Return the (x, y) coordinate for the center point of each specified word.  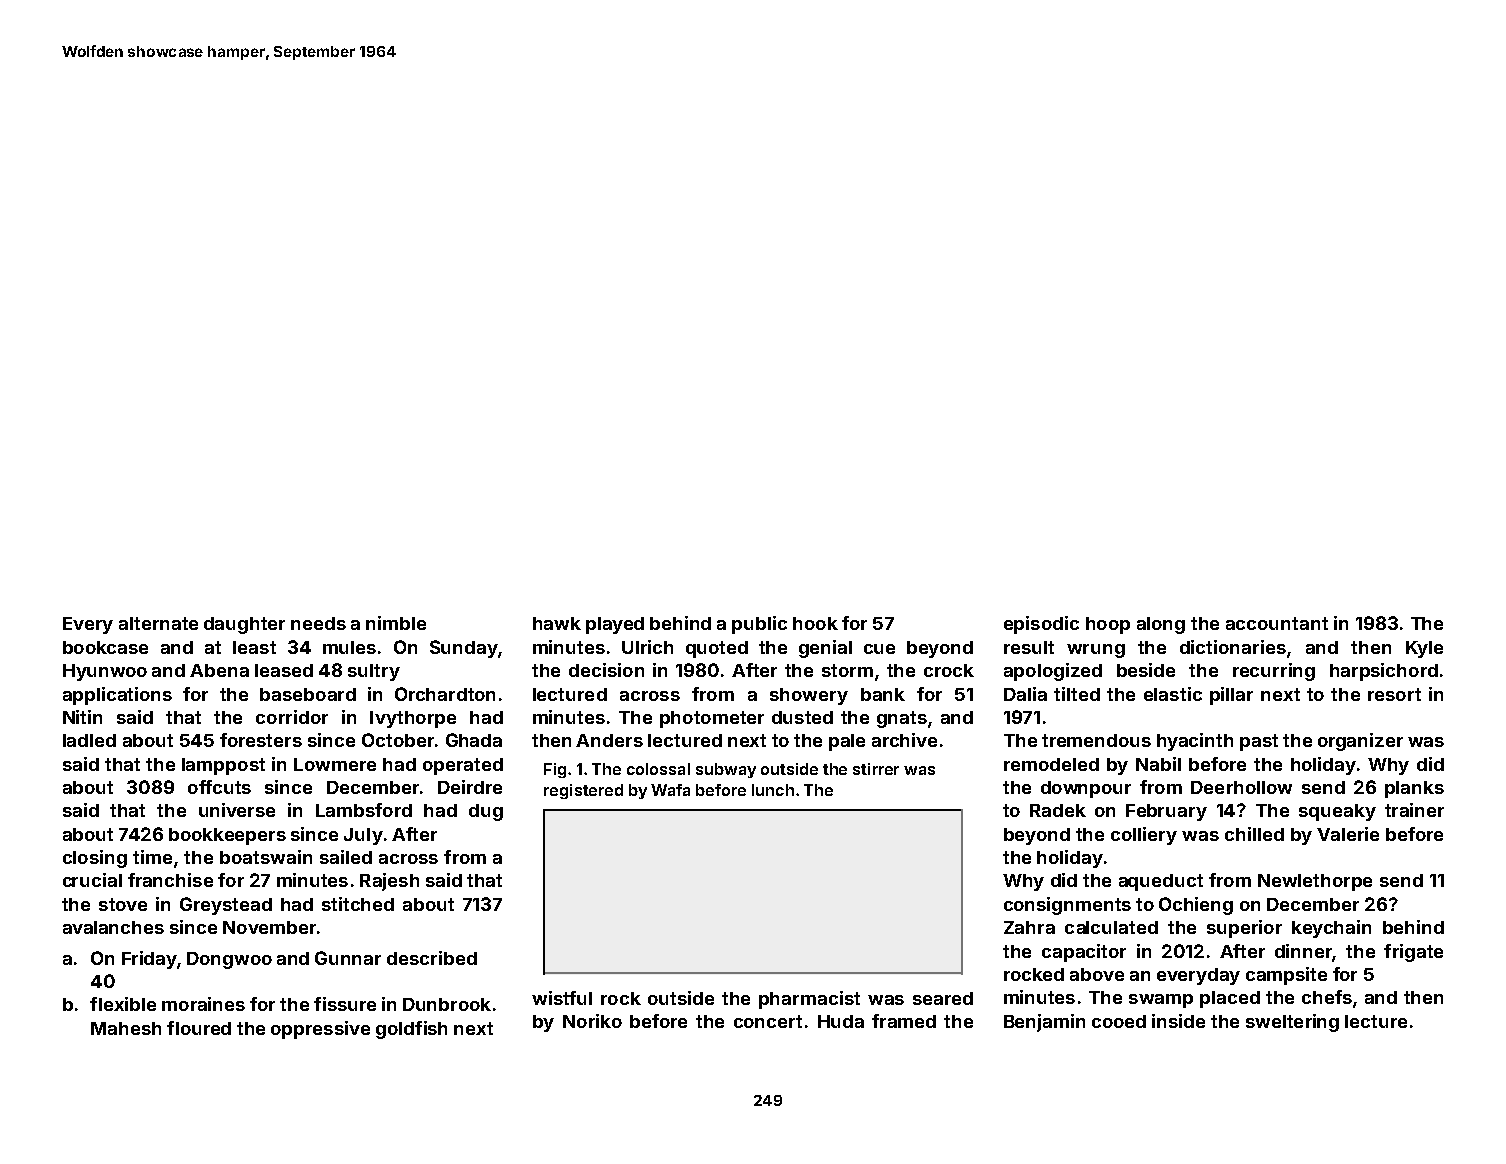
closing (95, 859)
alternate (158, 623)
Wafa (670, 790)
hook (815, 623)
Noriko (592, 1021)
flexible (123, 1004)
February (1166, 812)
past (1259, 742)
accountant (1277, 623)
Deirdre (470, 787)
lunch (773, 790)
